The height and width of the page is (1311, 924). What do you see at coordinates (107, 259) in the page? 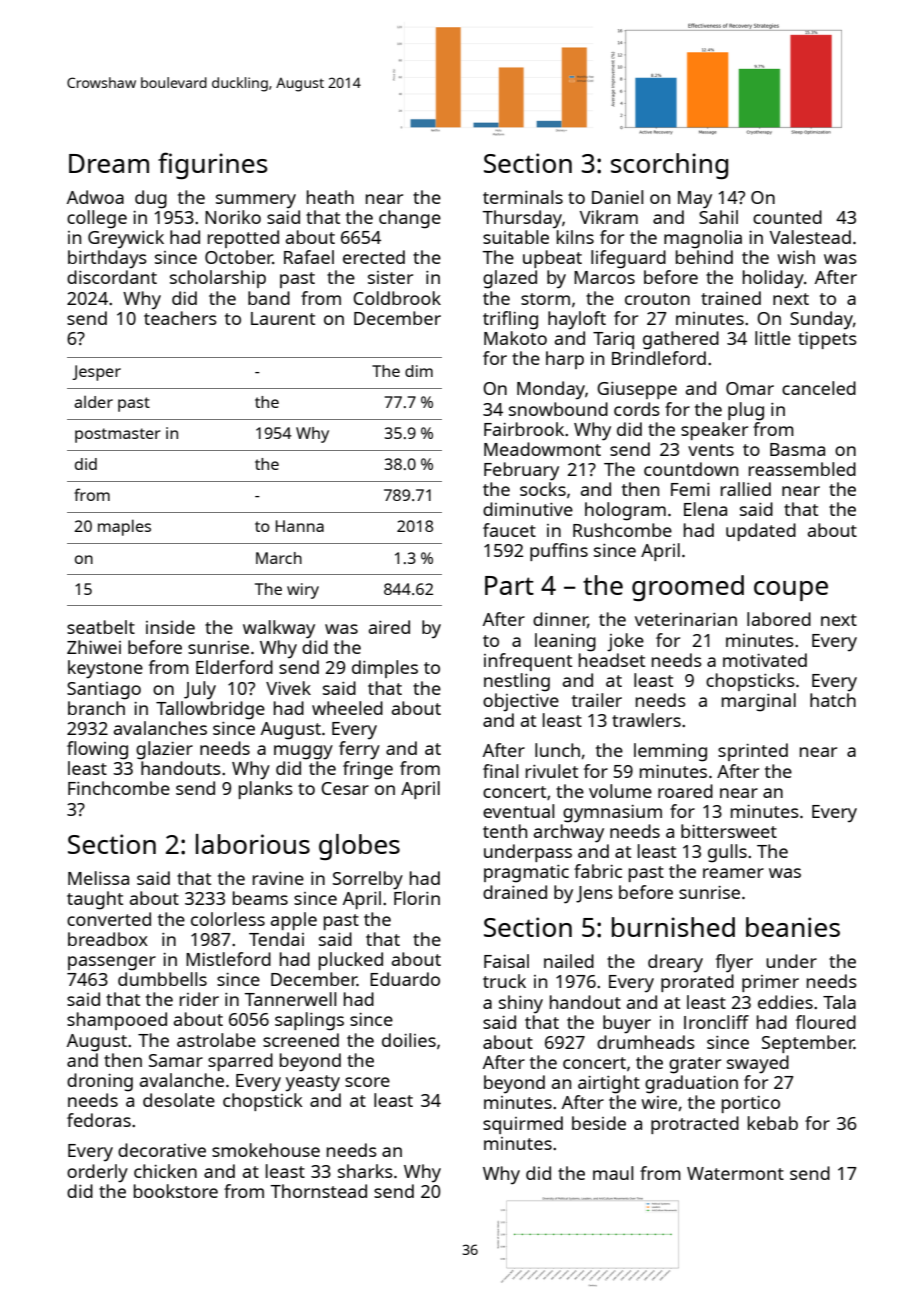
I see `birthdays` at bounding box center [107, 259].
